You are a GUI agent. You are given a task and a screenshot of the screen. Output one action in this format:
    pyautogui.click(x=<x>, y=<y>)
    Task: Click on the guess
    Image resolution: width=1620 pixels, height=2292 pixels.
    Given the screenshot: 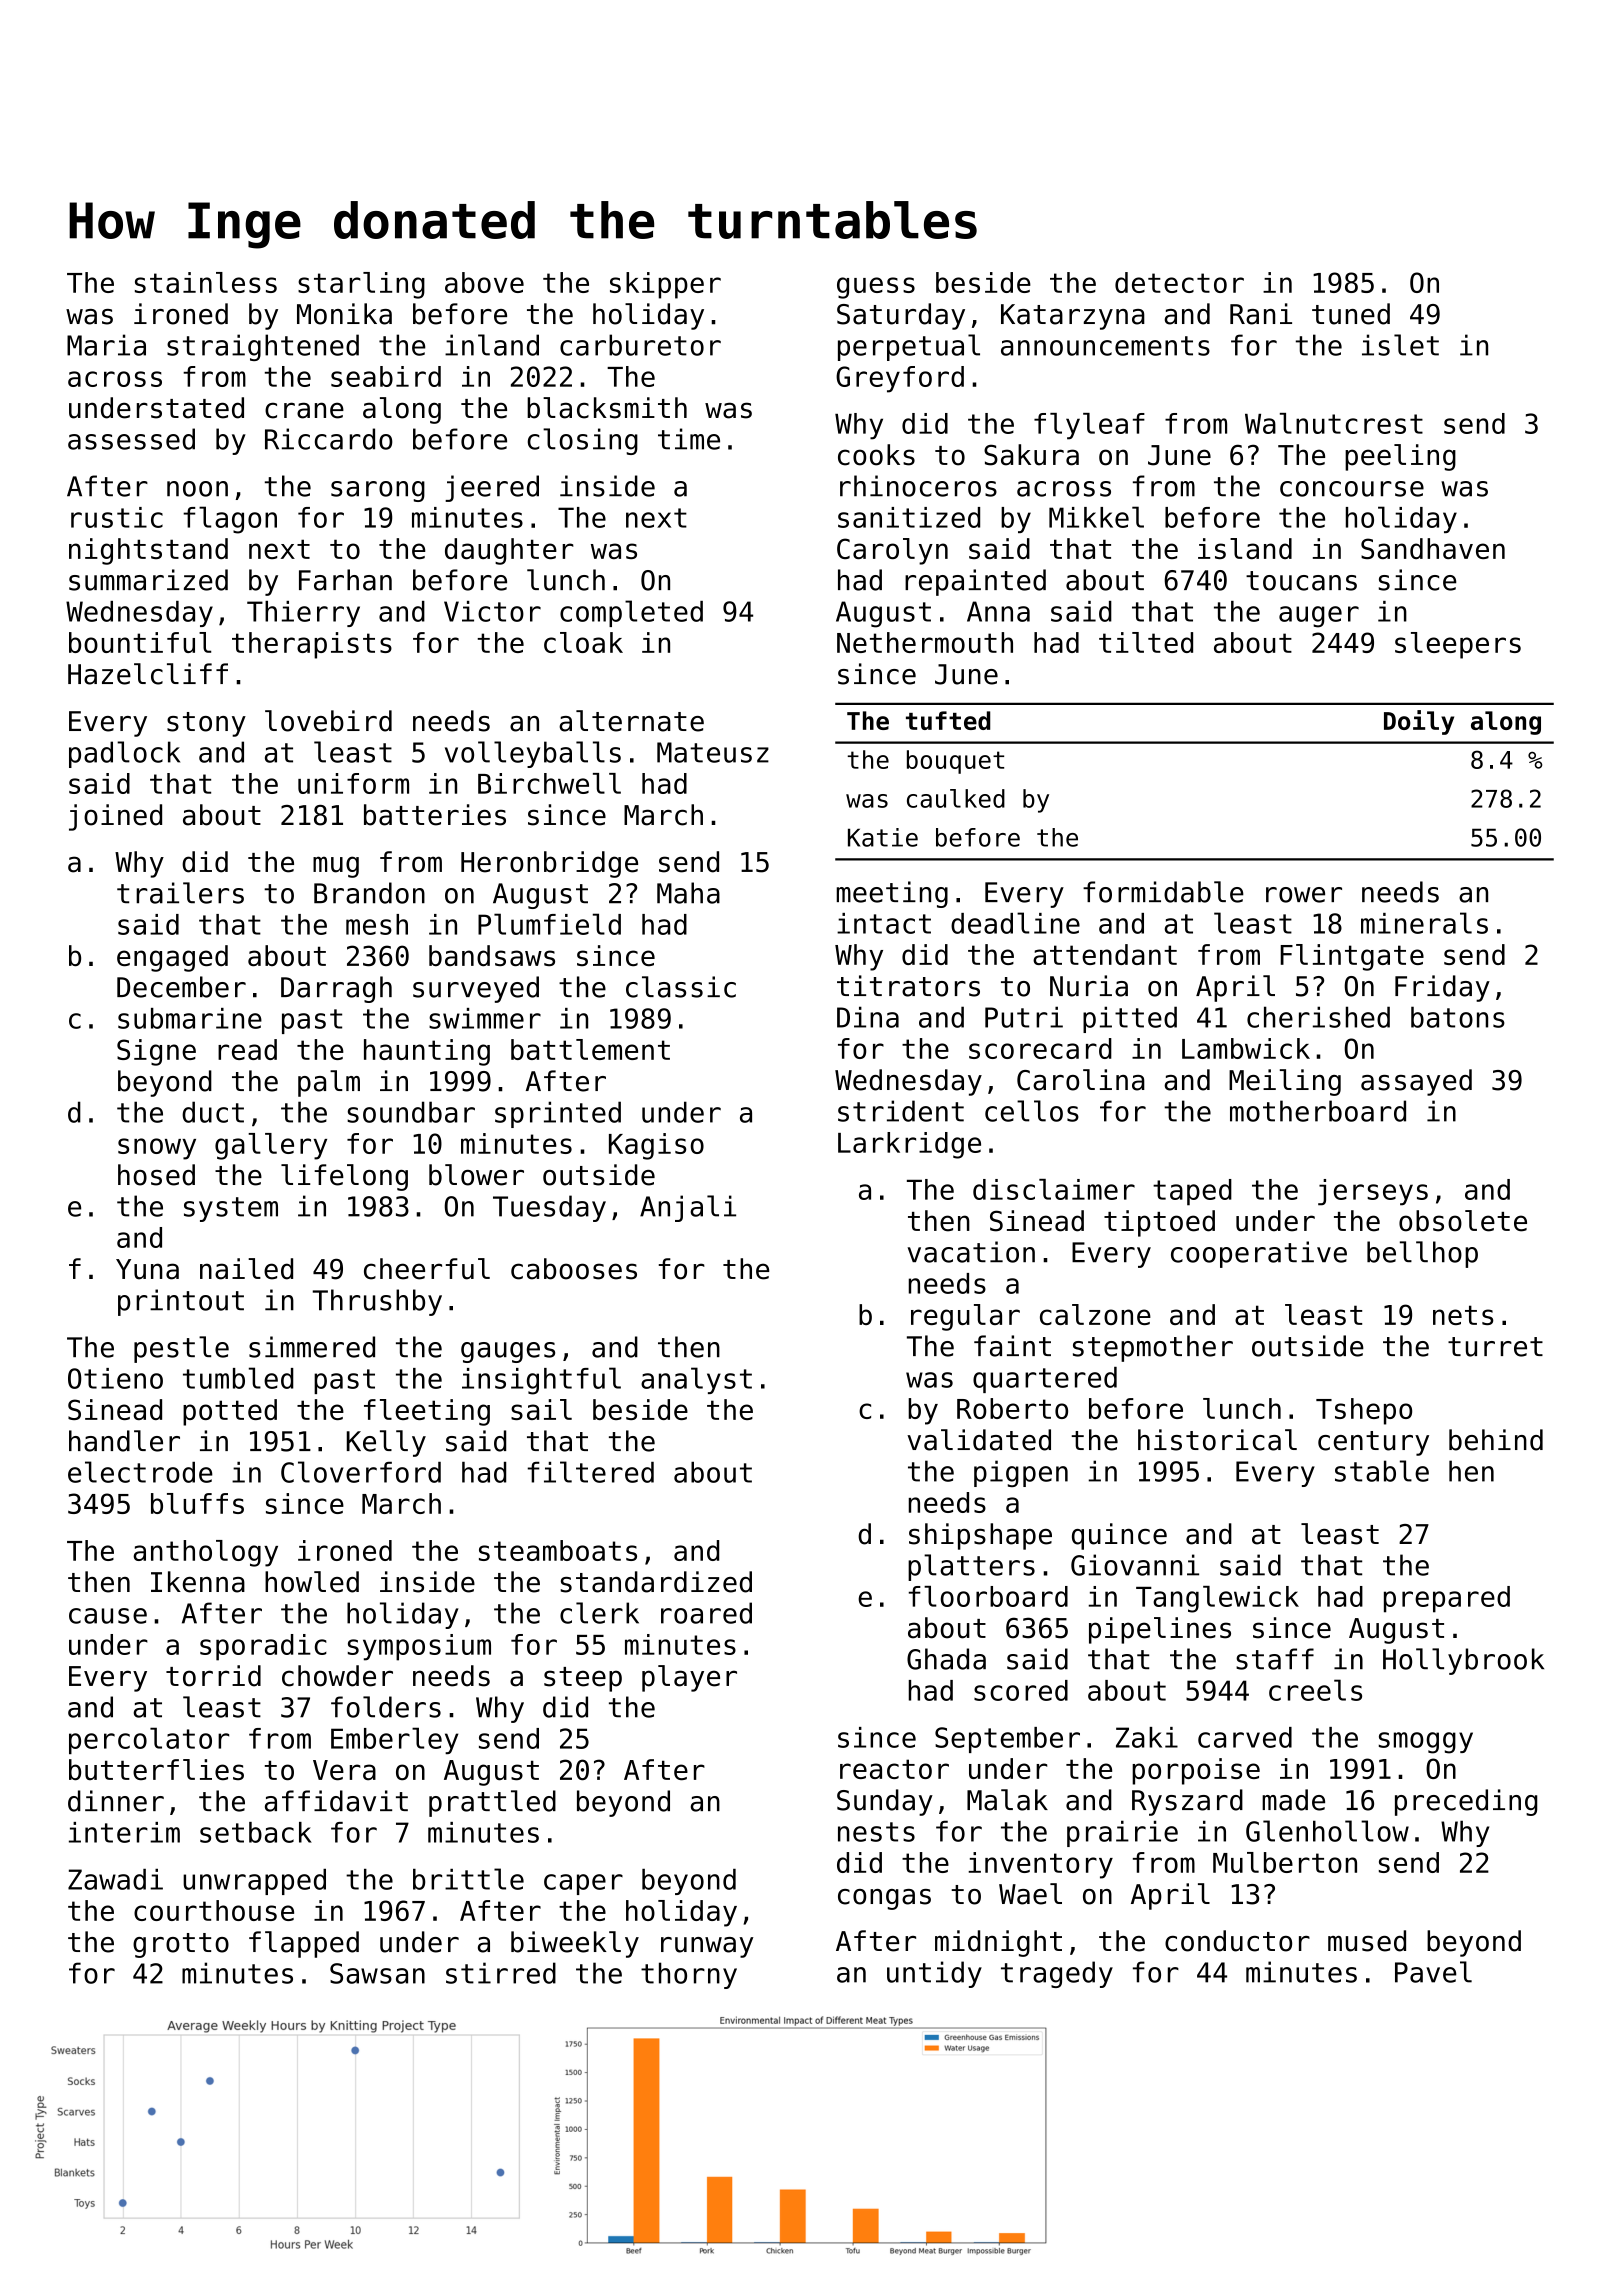 What is the action you would take?
    pyautogui.click(x=876, y=288)
